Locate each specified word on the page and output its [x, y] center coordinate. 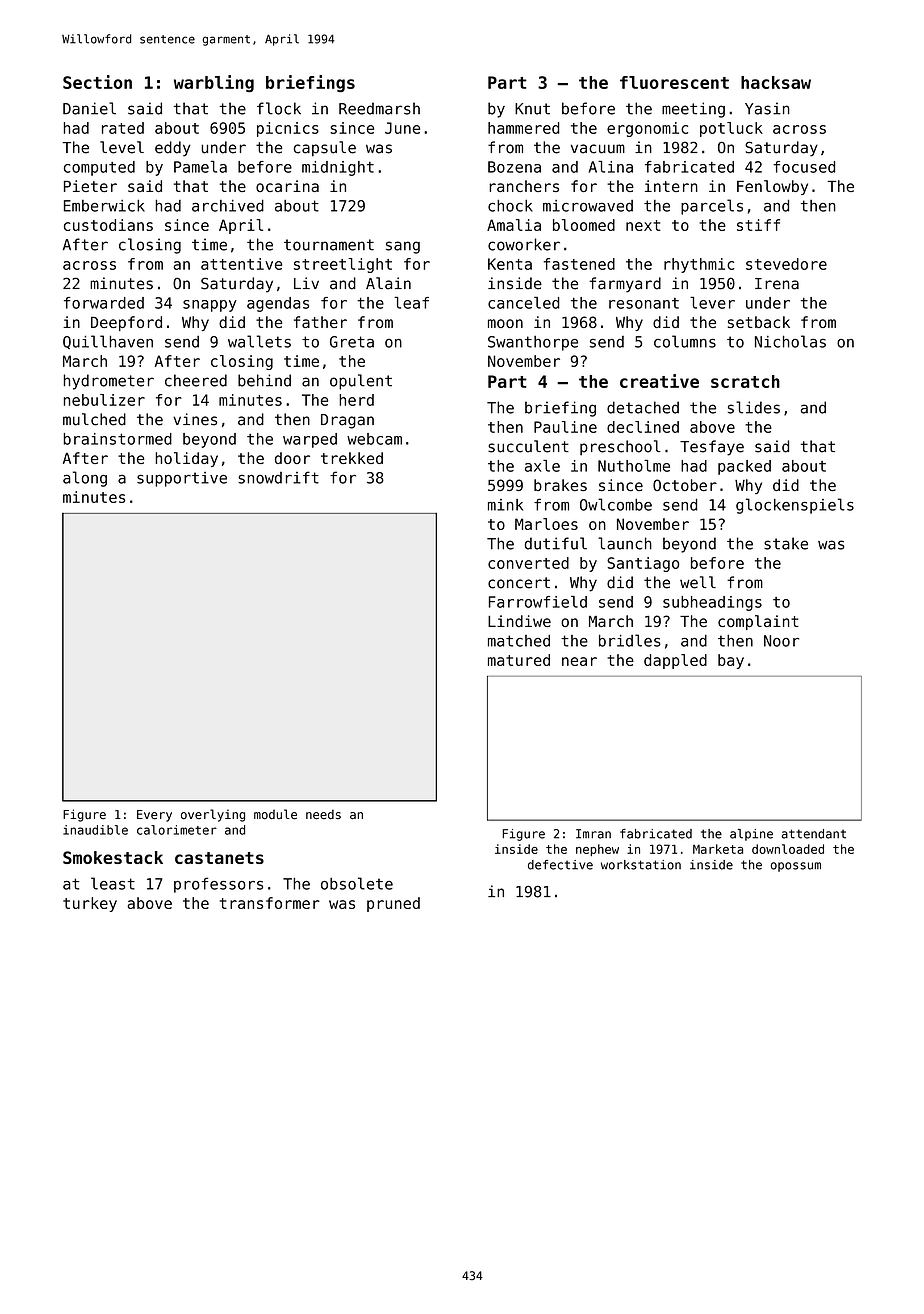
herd [356, 400]
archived [228, 205]
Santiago [643, 564]
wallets [259, 341]
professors [218, 885]
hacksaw [776, 82]
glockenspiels [795, 506]
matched [519, 641]
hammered [524, 128]
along [85, 479]
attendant [813, 834]
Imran [593, 834]
